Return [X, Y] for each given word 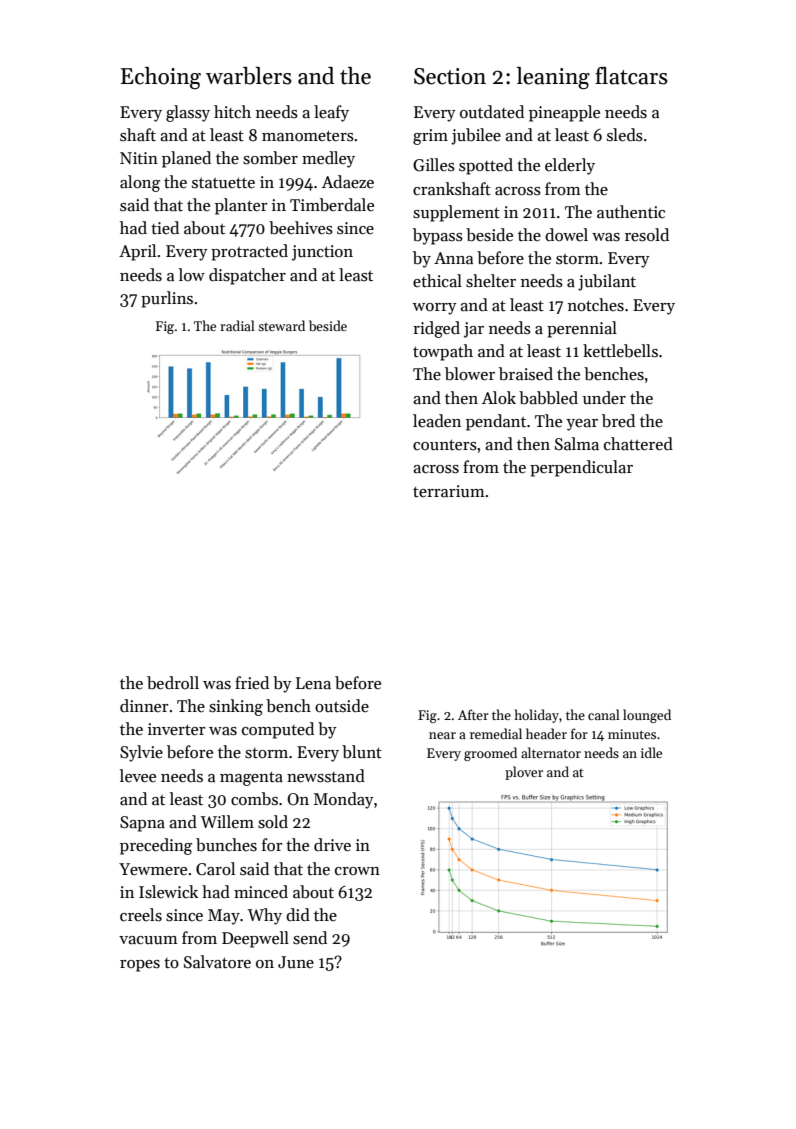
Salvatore [217, 962]
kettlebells [620, 351]
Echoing [161, 78]
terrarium [449, 491]
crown [357, 871]
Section [450, 76]
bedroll [173, 683]
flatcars [631, 76]
